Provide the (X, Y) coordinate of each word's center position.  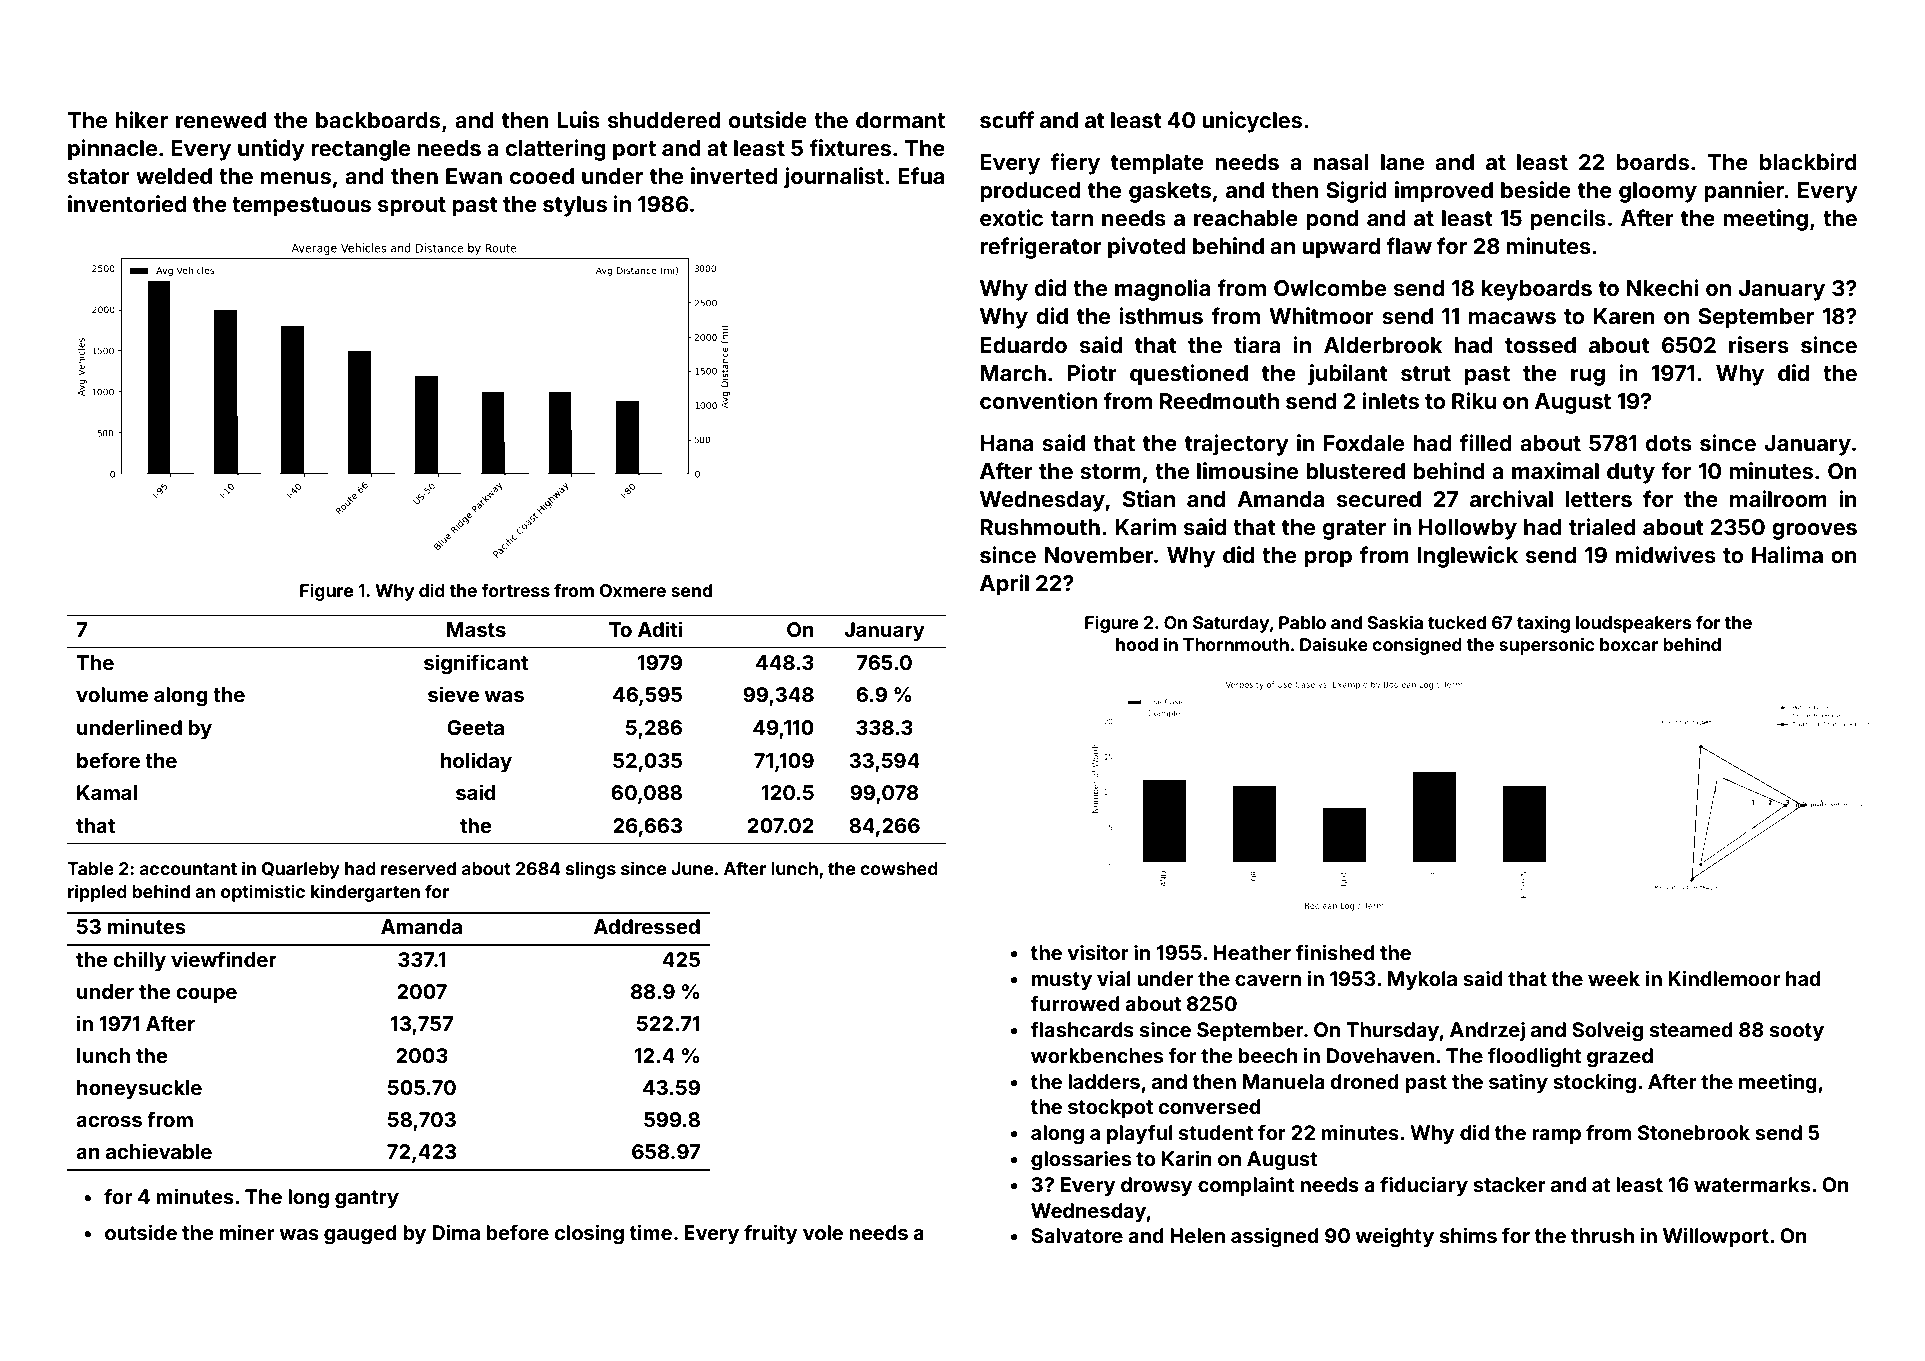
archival (1511, 498)
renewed (221, 120)
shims (1468, 1235)
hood (1137, 644)
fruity (771, 1234)
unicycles (1252, 122)
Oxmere (632, 590)
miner (247, 1232)
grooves (1814, 531)
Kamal (107, 792)
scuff (1007, 119)
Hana (1006, 443)
